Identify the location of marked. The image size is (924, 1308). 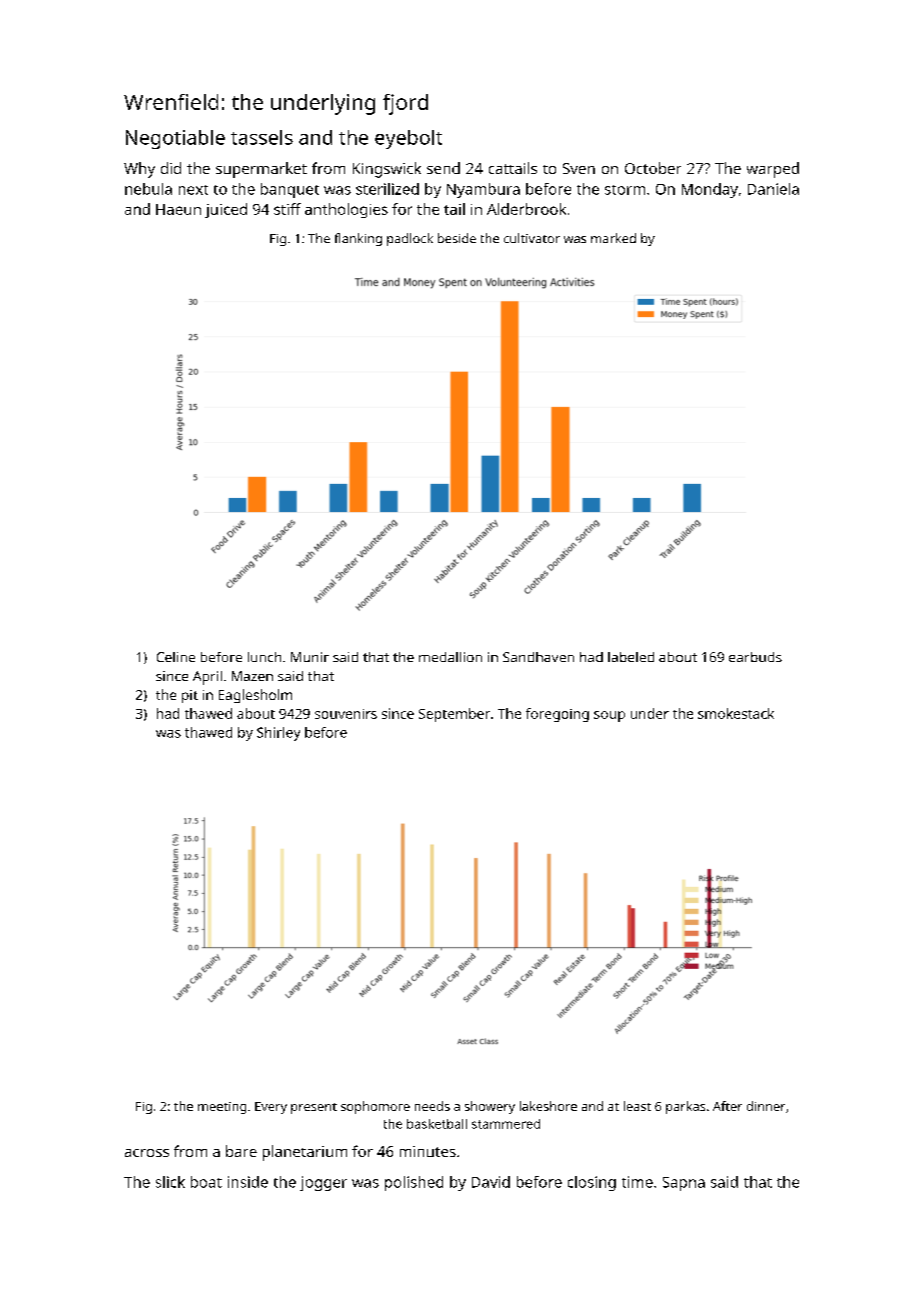
(613, 238).
